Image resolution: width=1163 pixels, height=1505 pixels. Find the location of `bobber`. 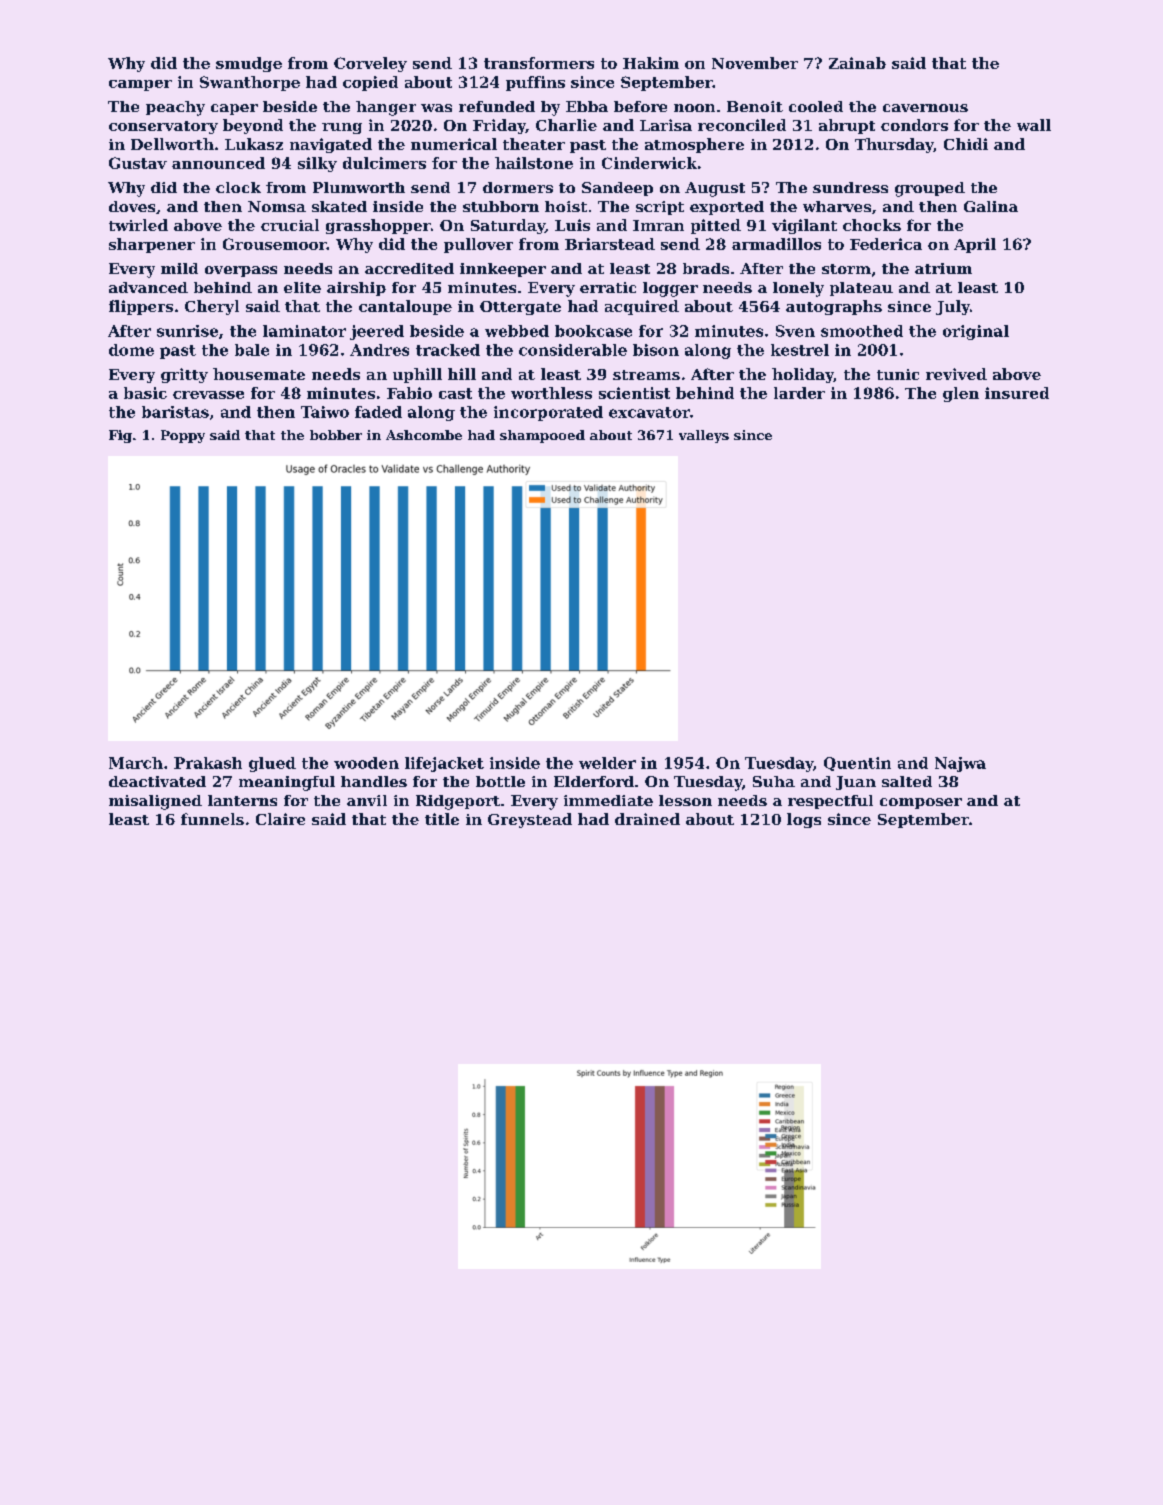

bobber is located at coordinates (336, 435).
